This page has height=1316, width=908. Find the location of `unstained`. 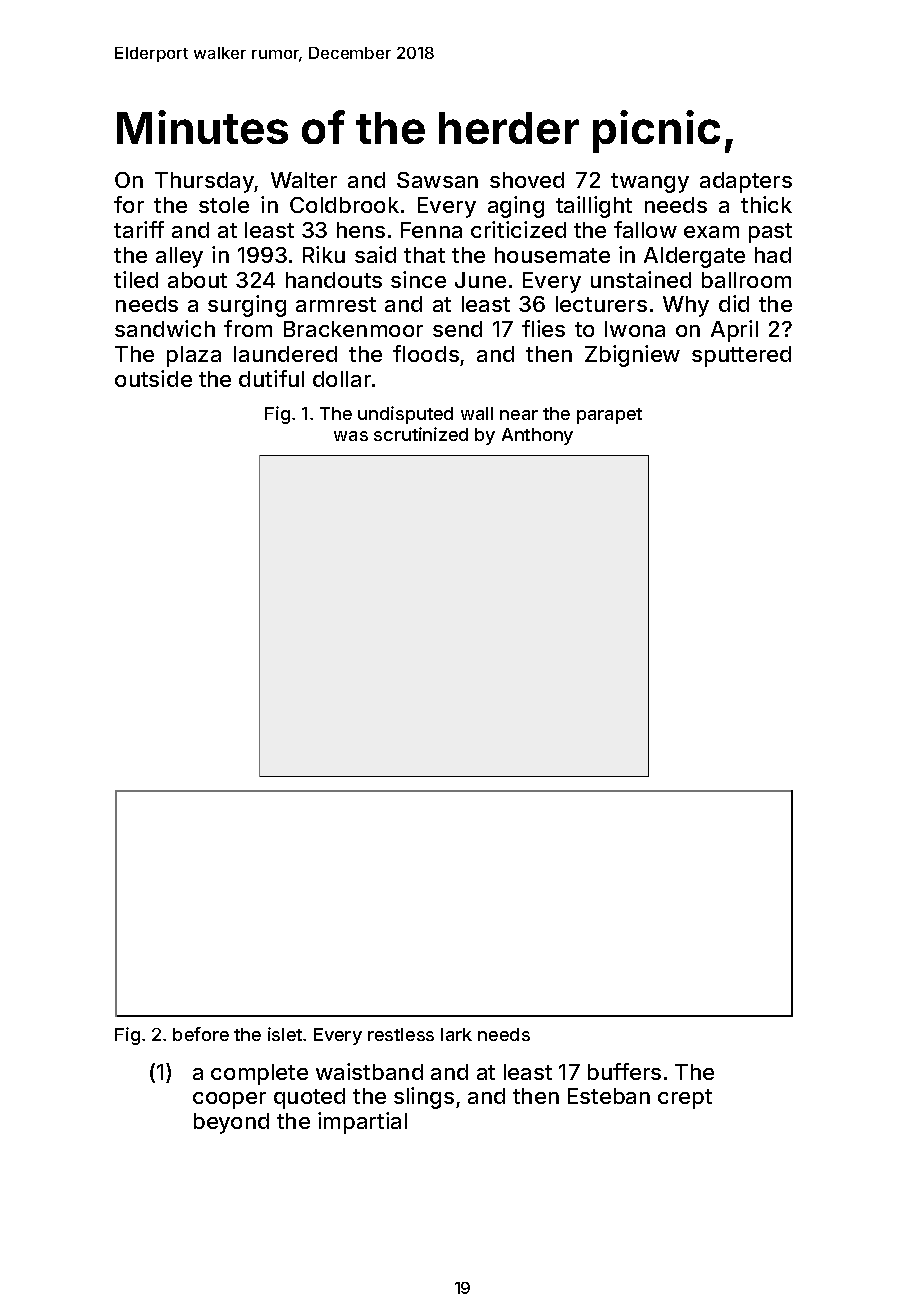

unstained is located at coordinates (641, 279).
